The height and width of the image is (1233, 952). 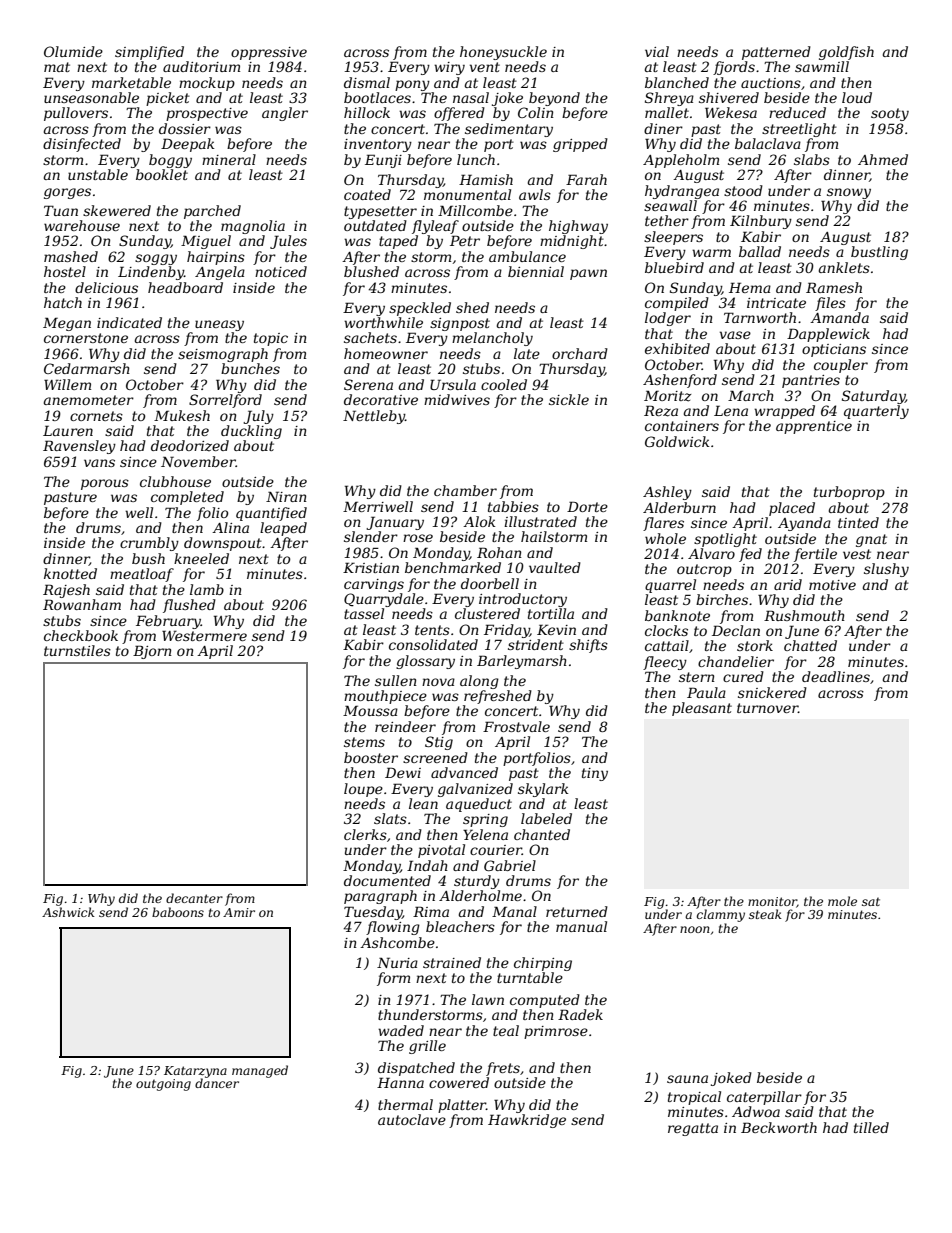 What do you see at coordinates (364, 742) in the image?
I see `stems` at bounding box center [364, 742].
